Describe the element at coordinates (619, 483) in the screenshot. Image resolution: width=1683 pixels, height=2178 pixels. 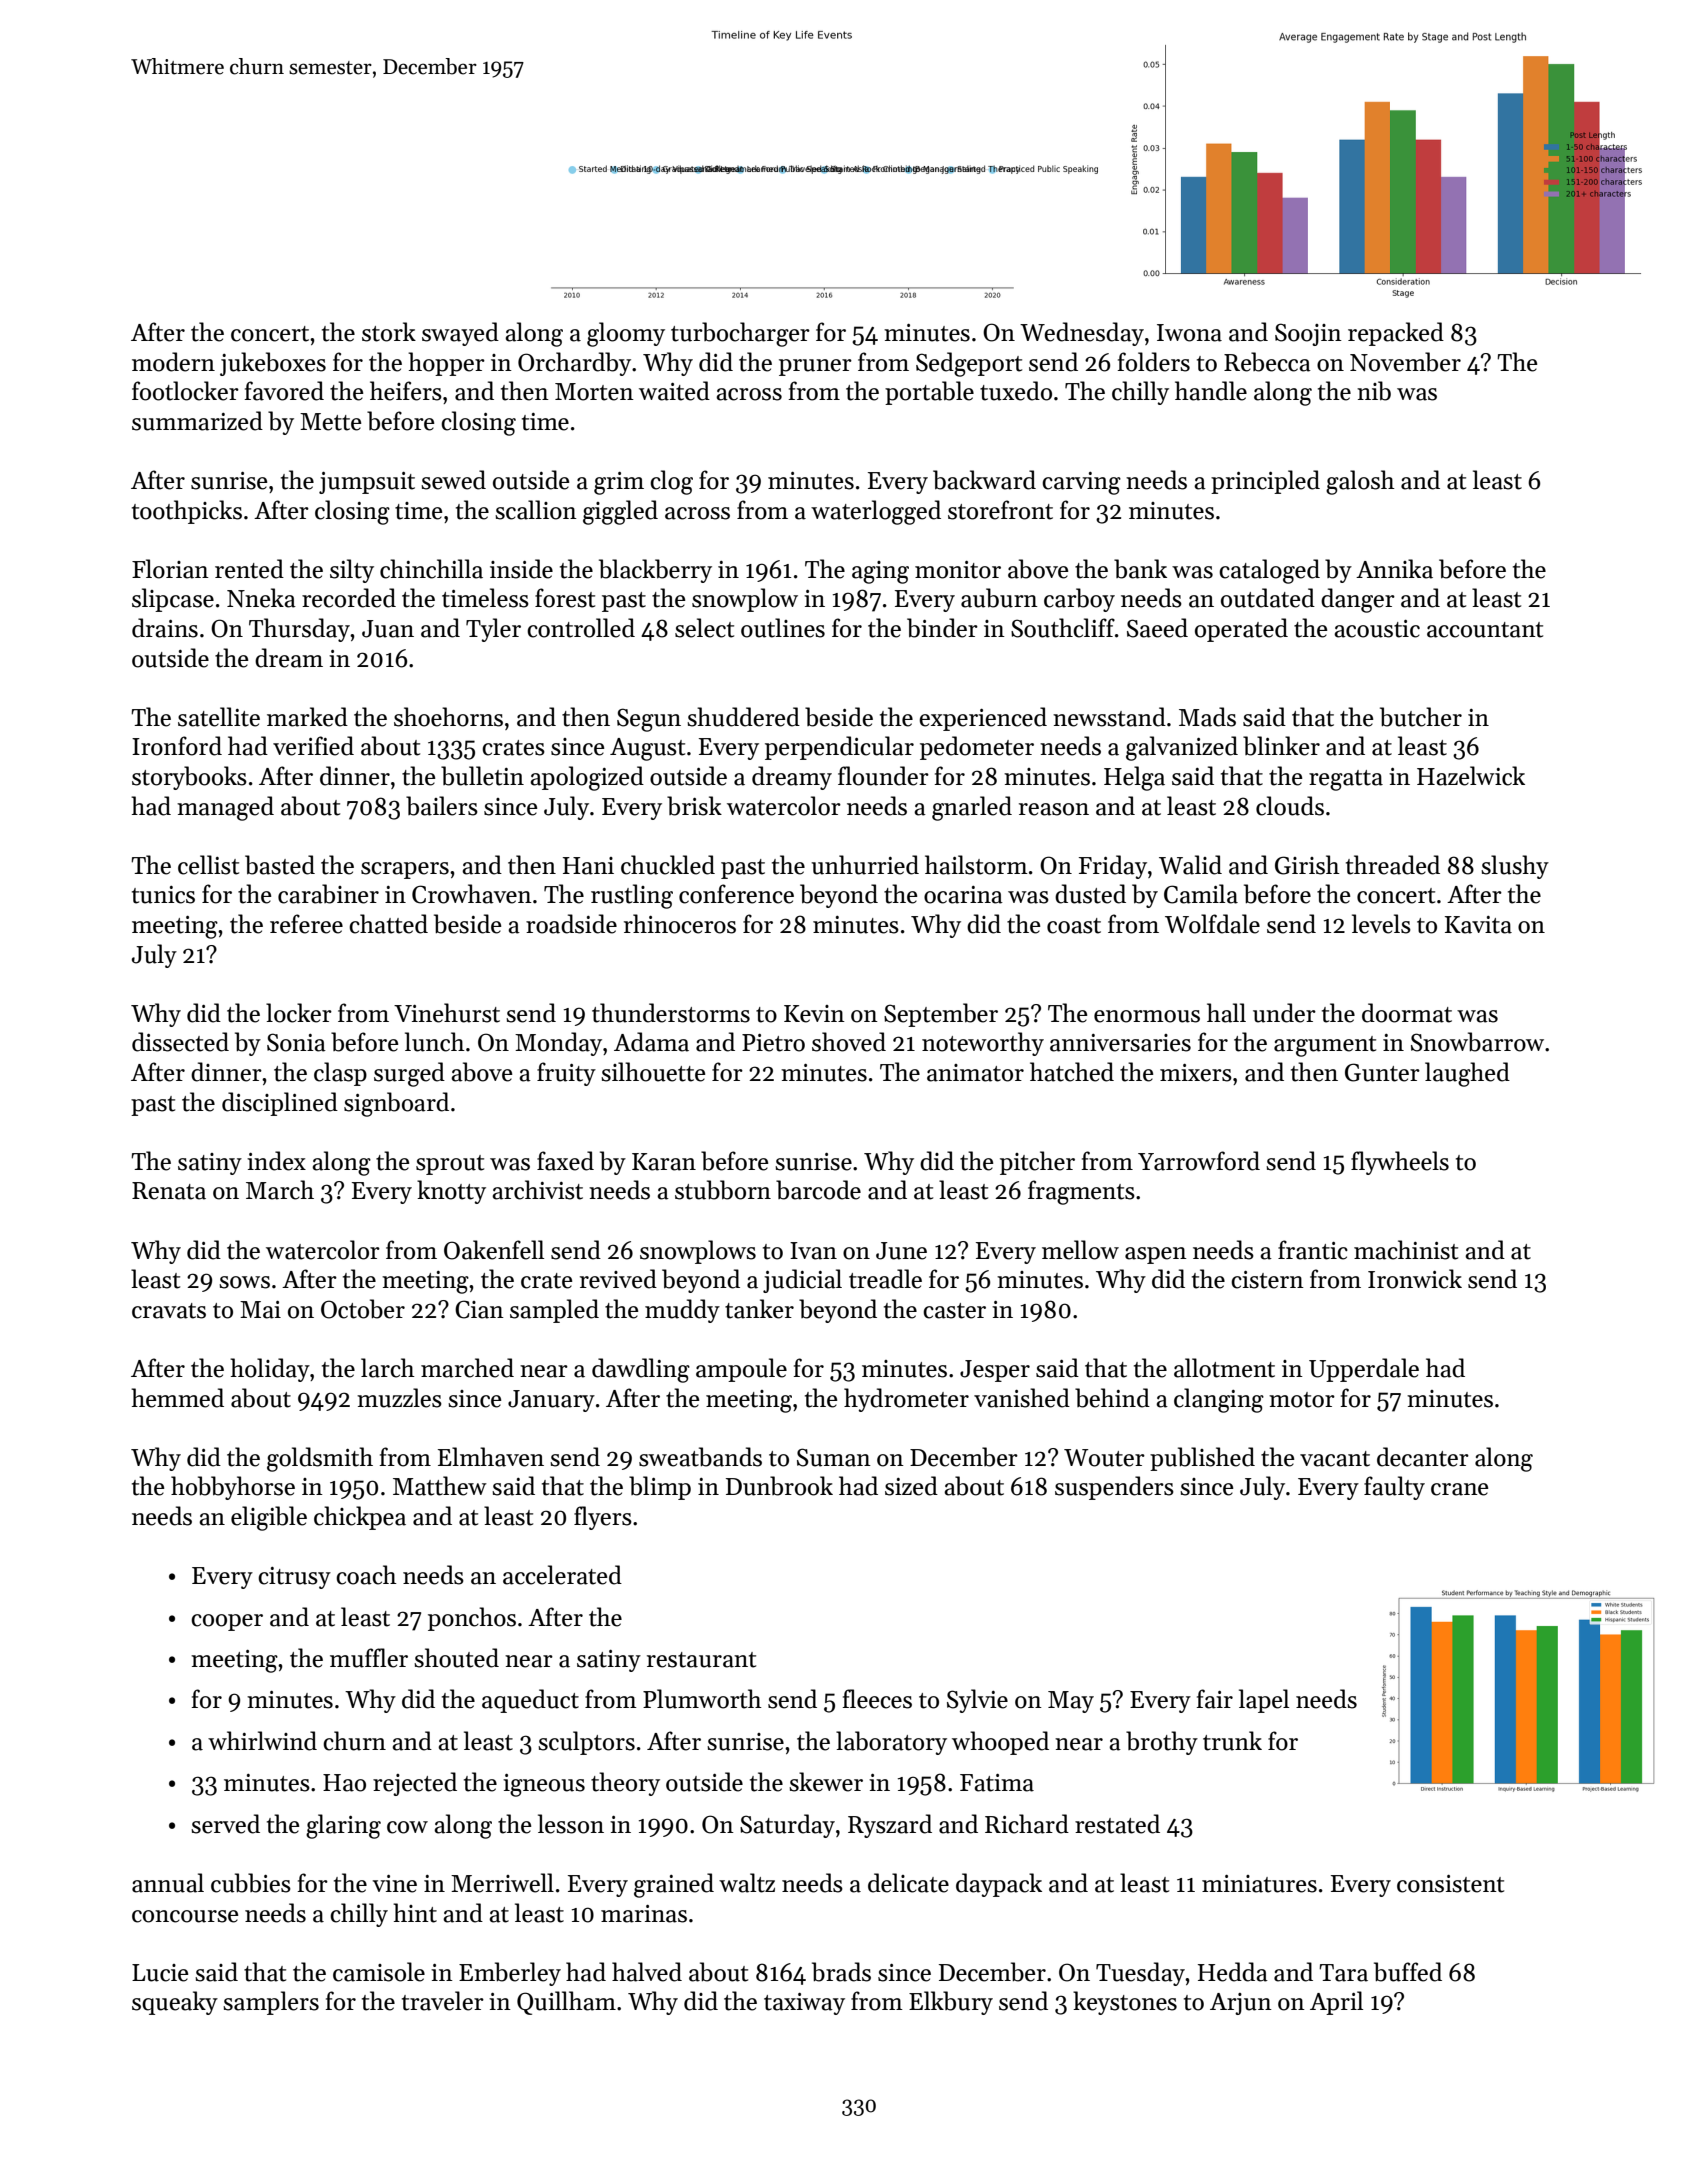
I see `grim` at that location.
